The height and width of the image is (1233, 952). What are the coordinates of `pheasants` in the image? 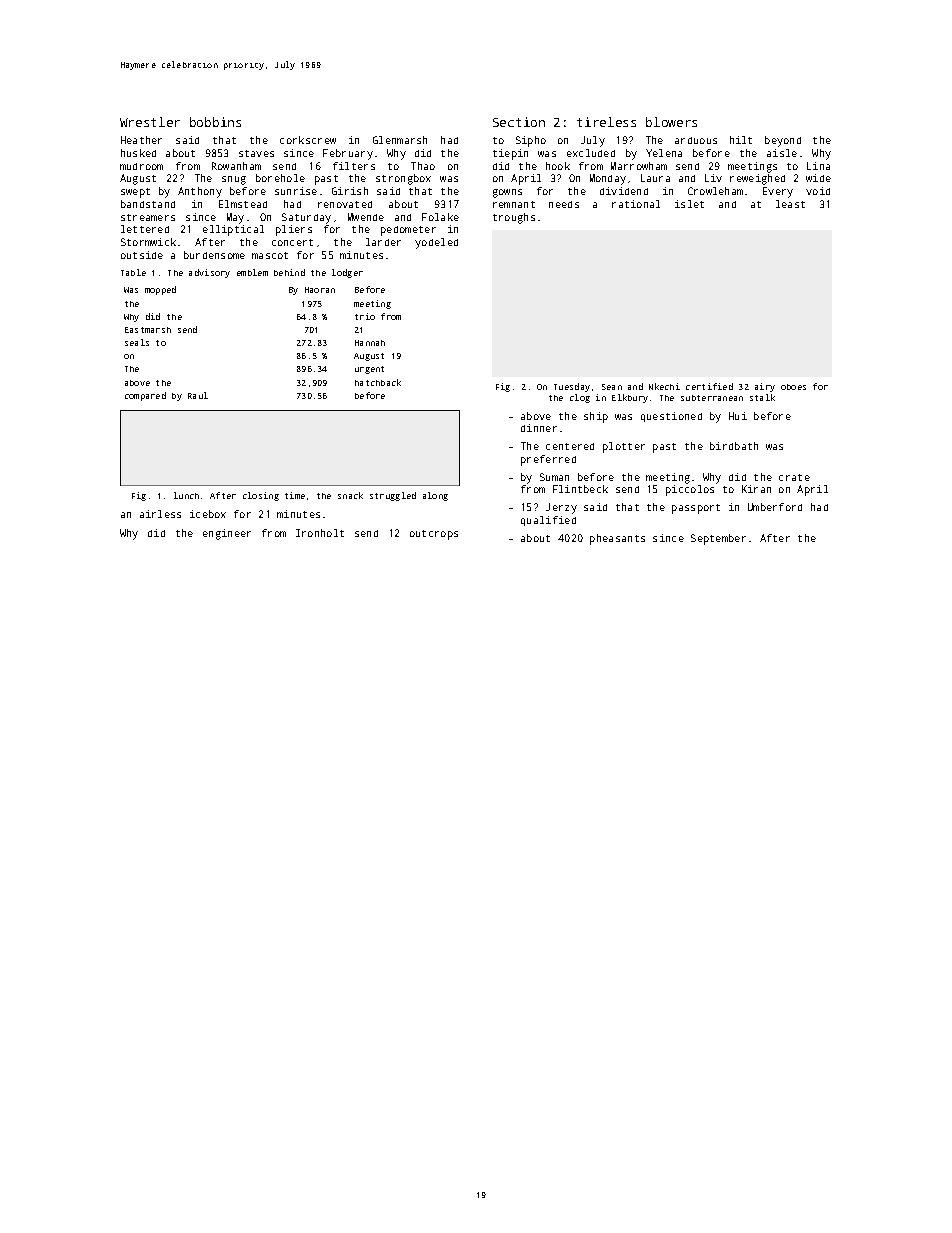 It's located at (617, 539).
